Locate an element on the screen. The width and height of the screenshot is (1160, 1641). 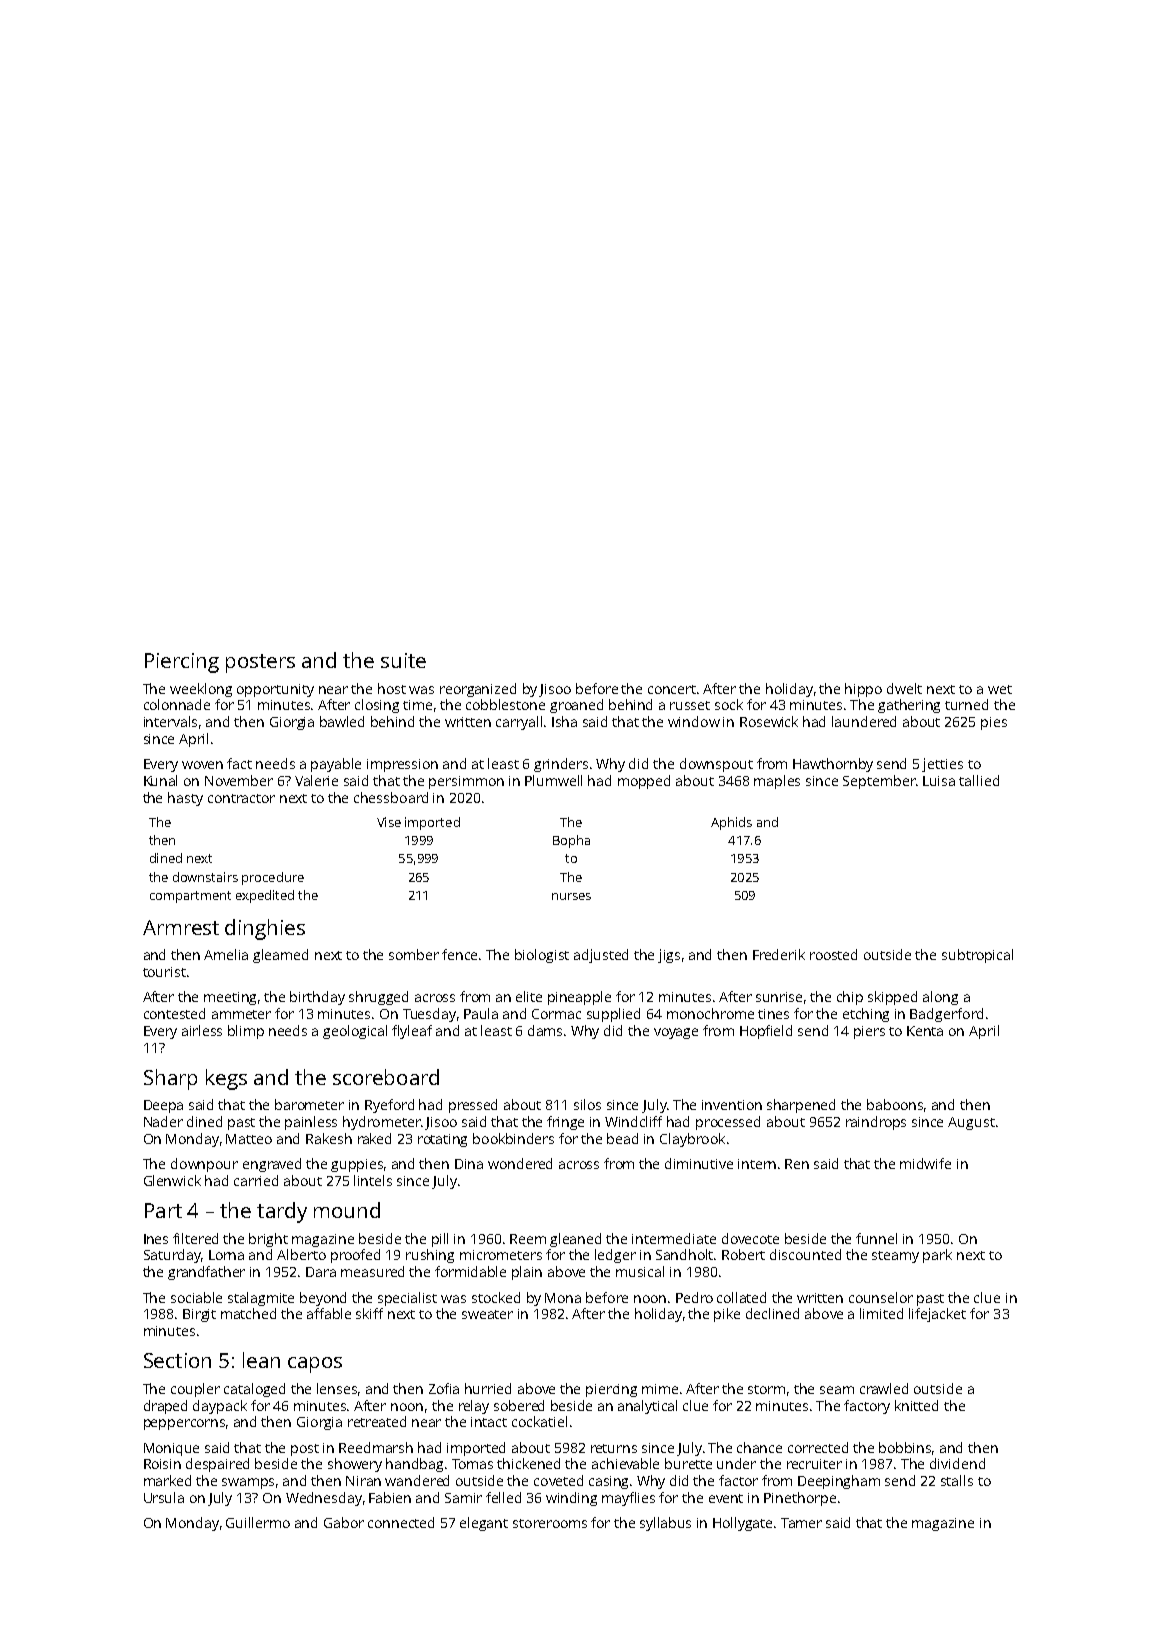
invention is located at coordinates (732, 1105).
